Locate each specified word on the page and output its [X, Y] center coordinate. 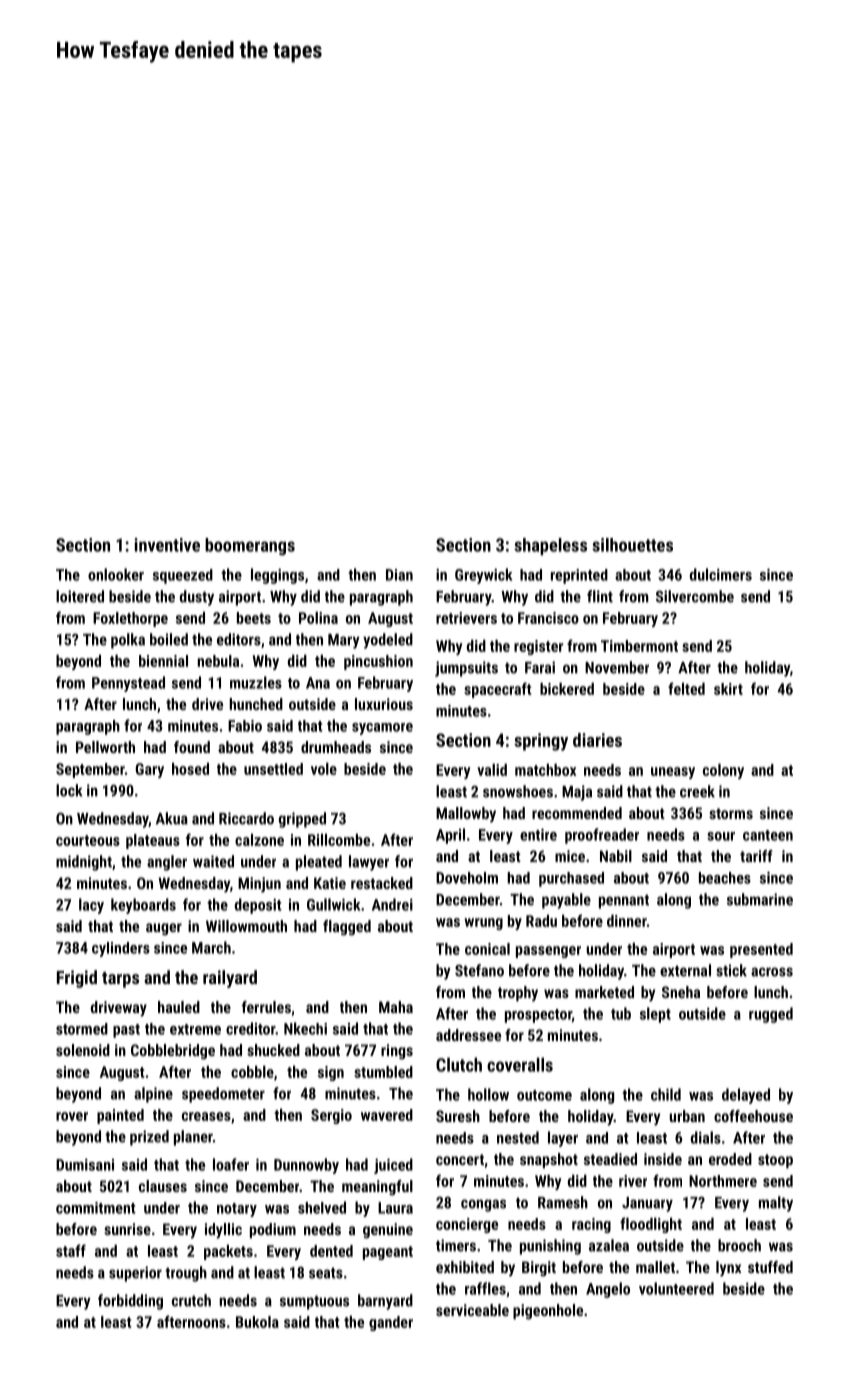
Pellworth [105, 747]
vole [324, 769]
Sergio [331, 1116]
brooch [739, 1245]
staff [71, 1250]
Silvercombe [695, 596]
